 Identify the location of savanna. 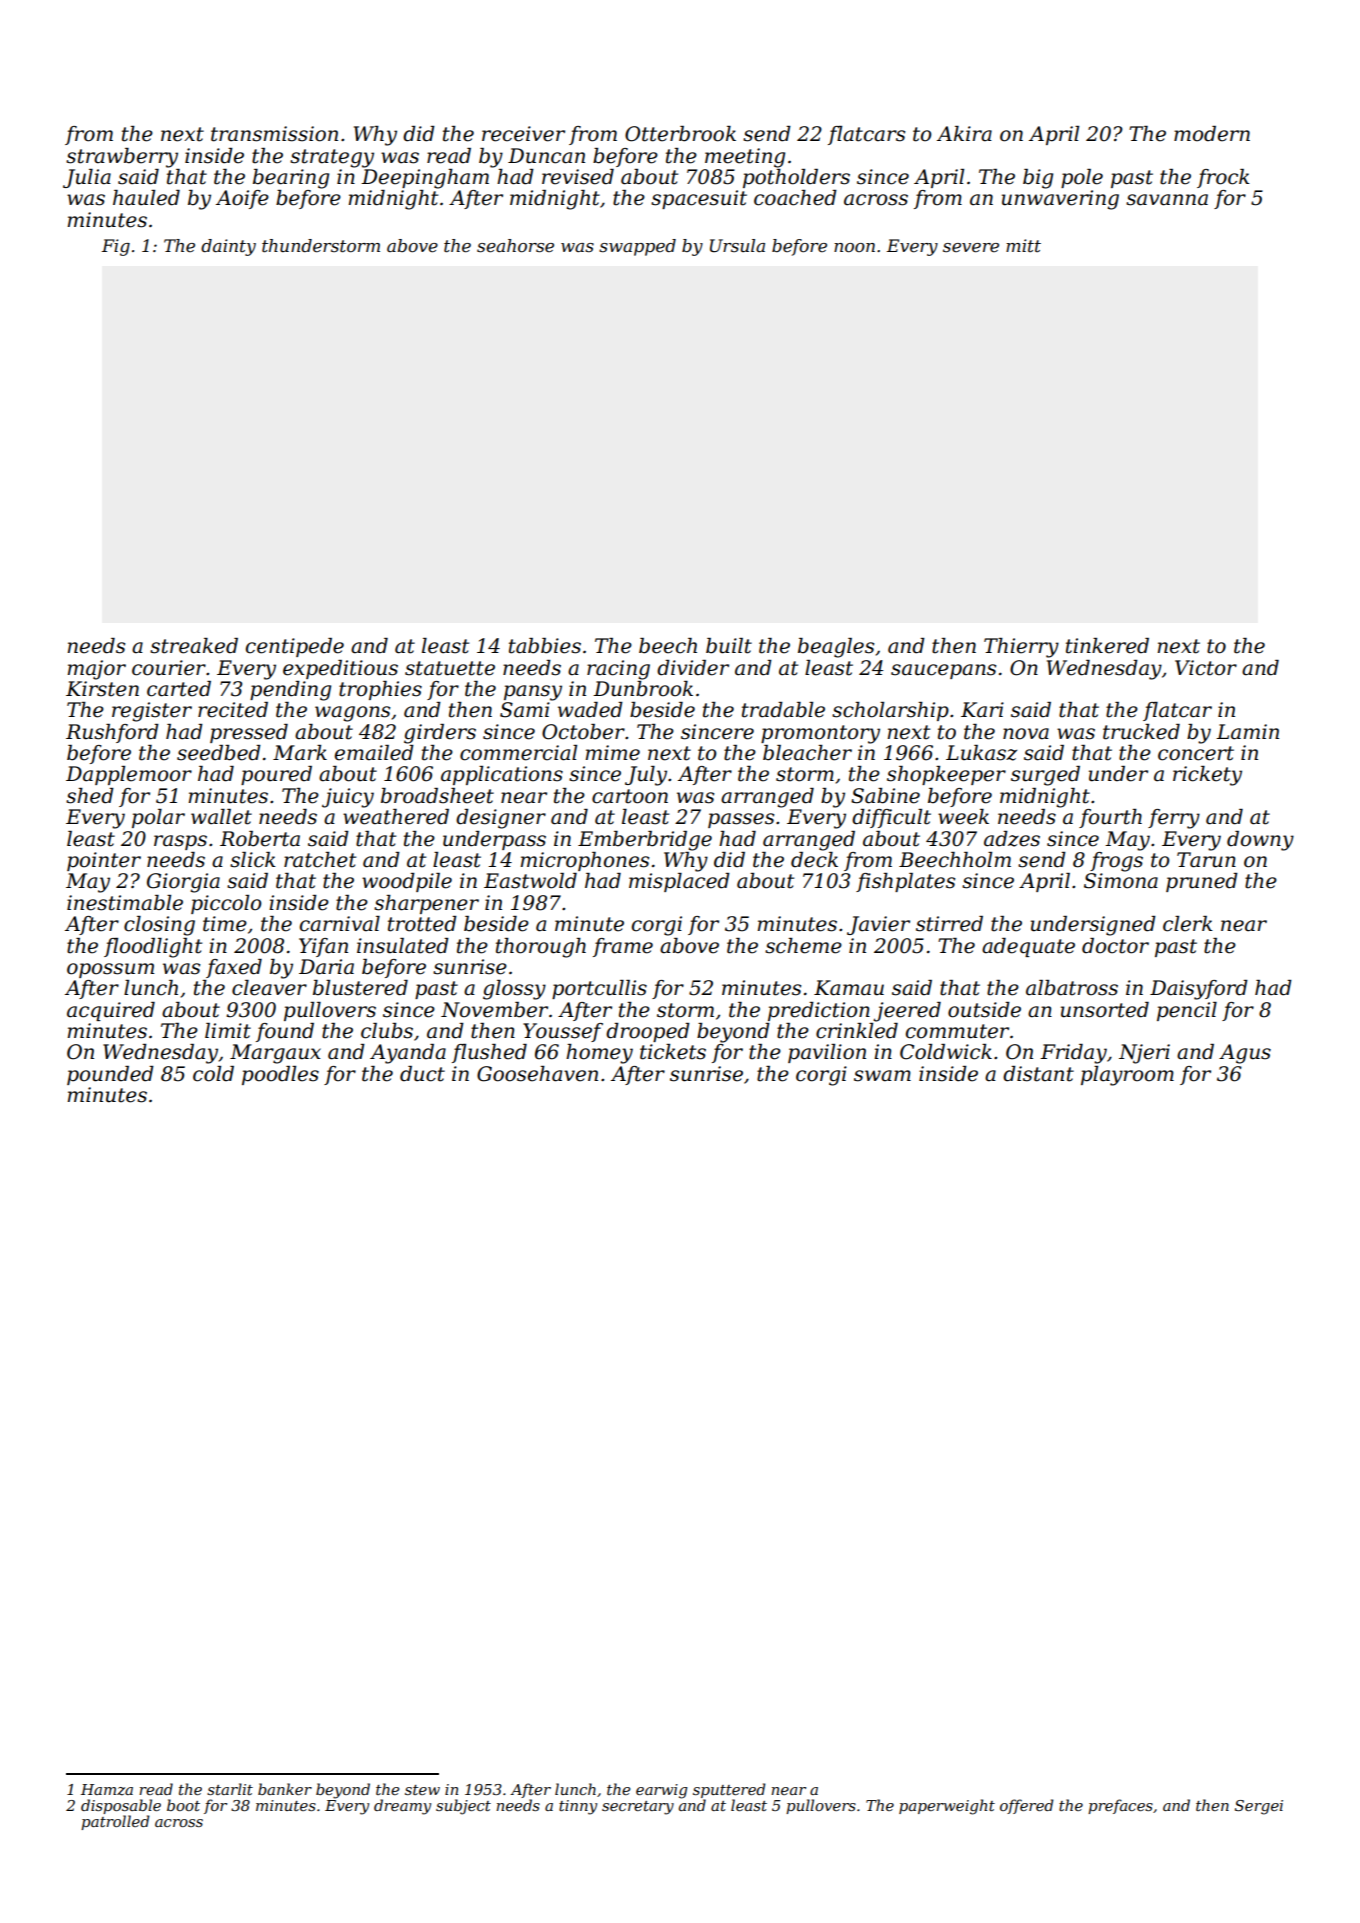
(1167, 200).
